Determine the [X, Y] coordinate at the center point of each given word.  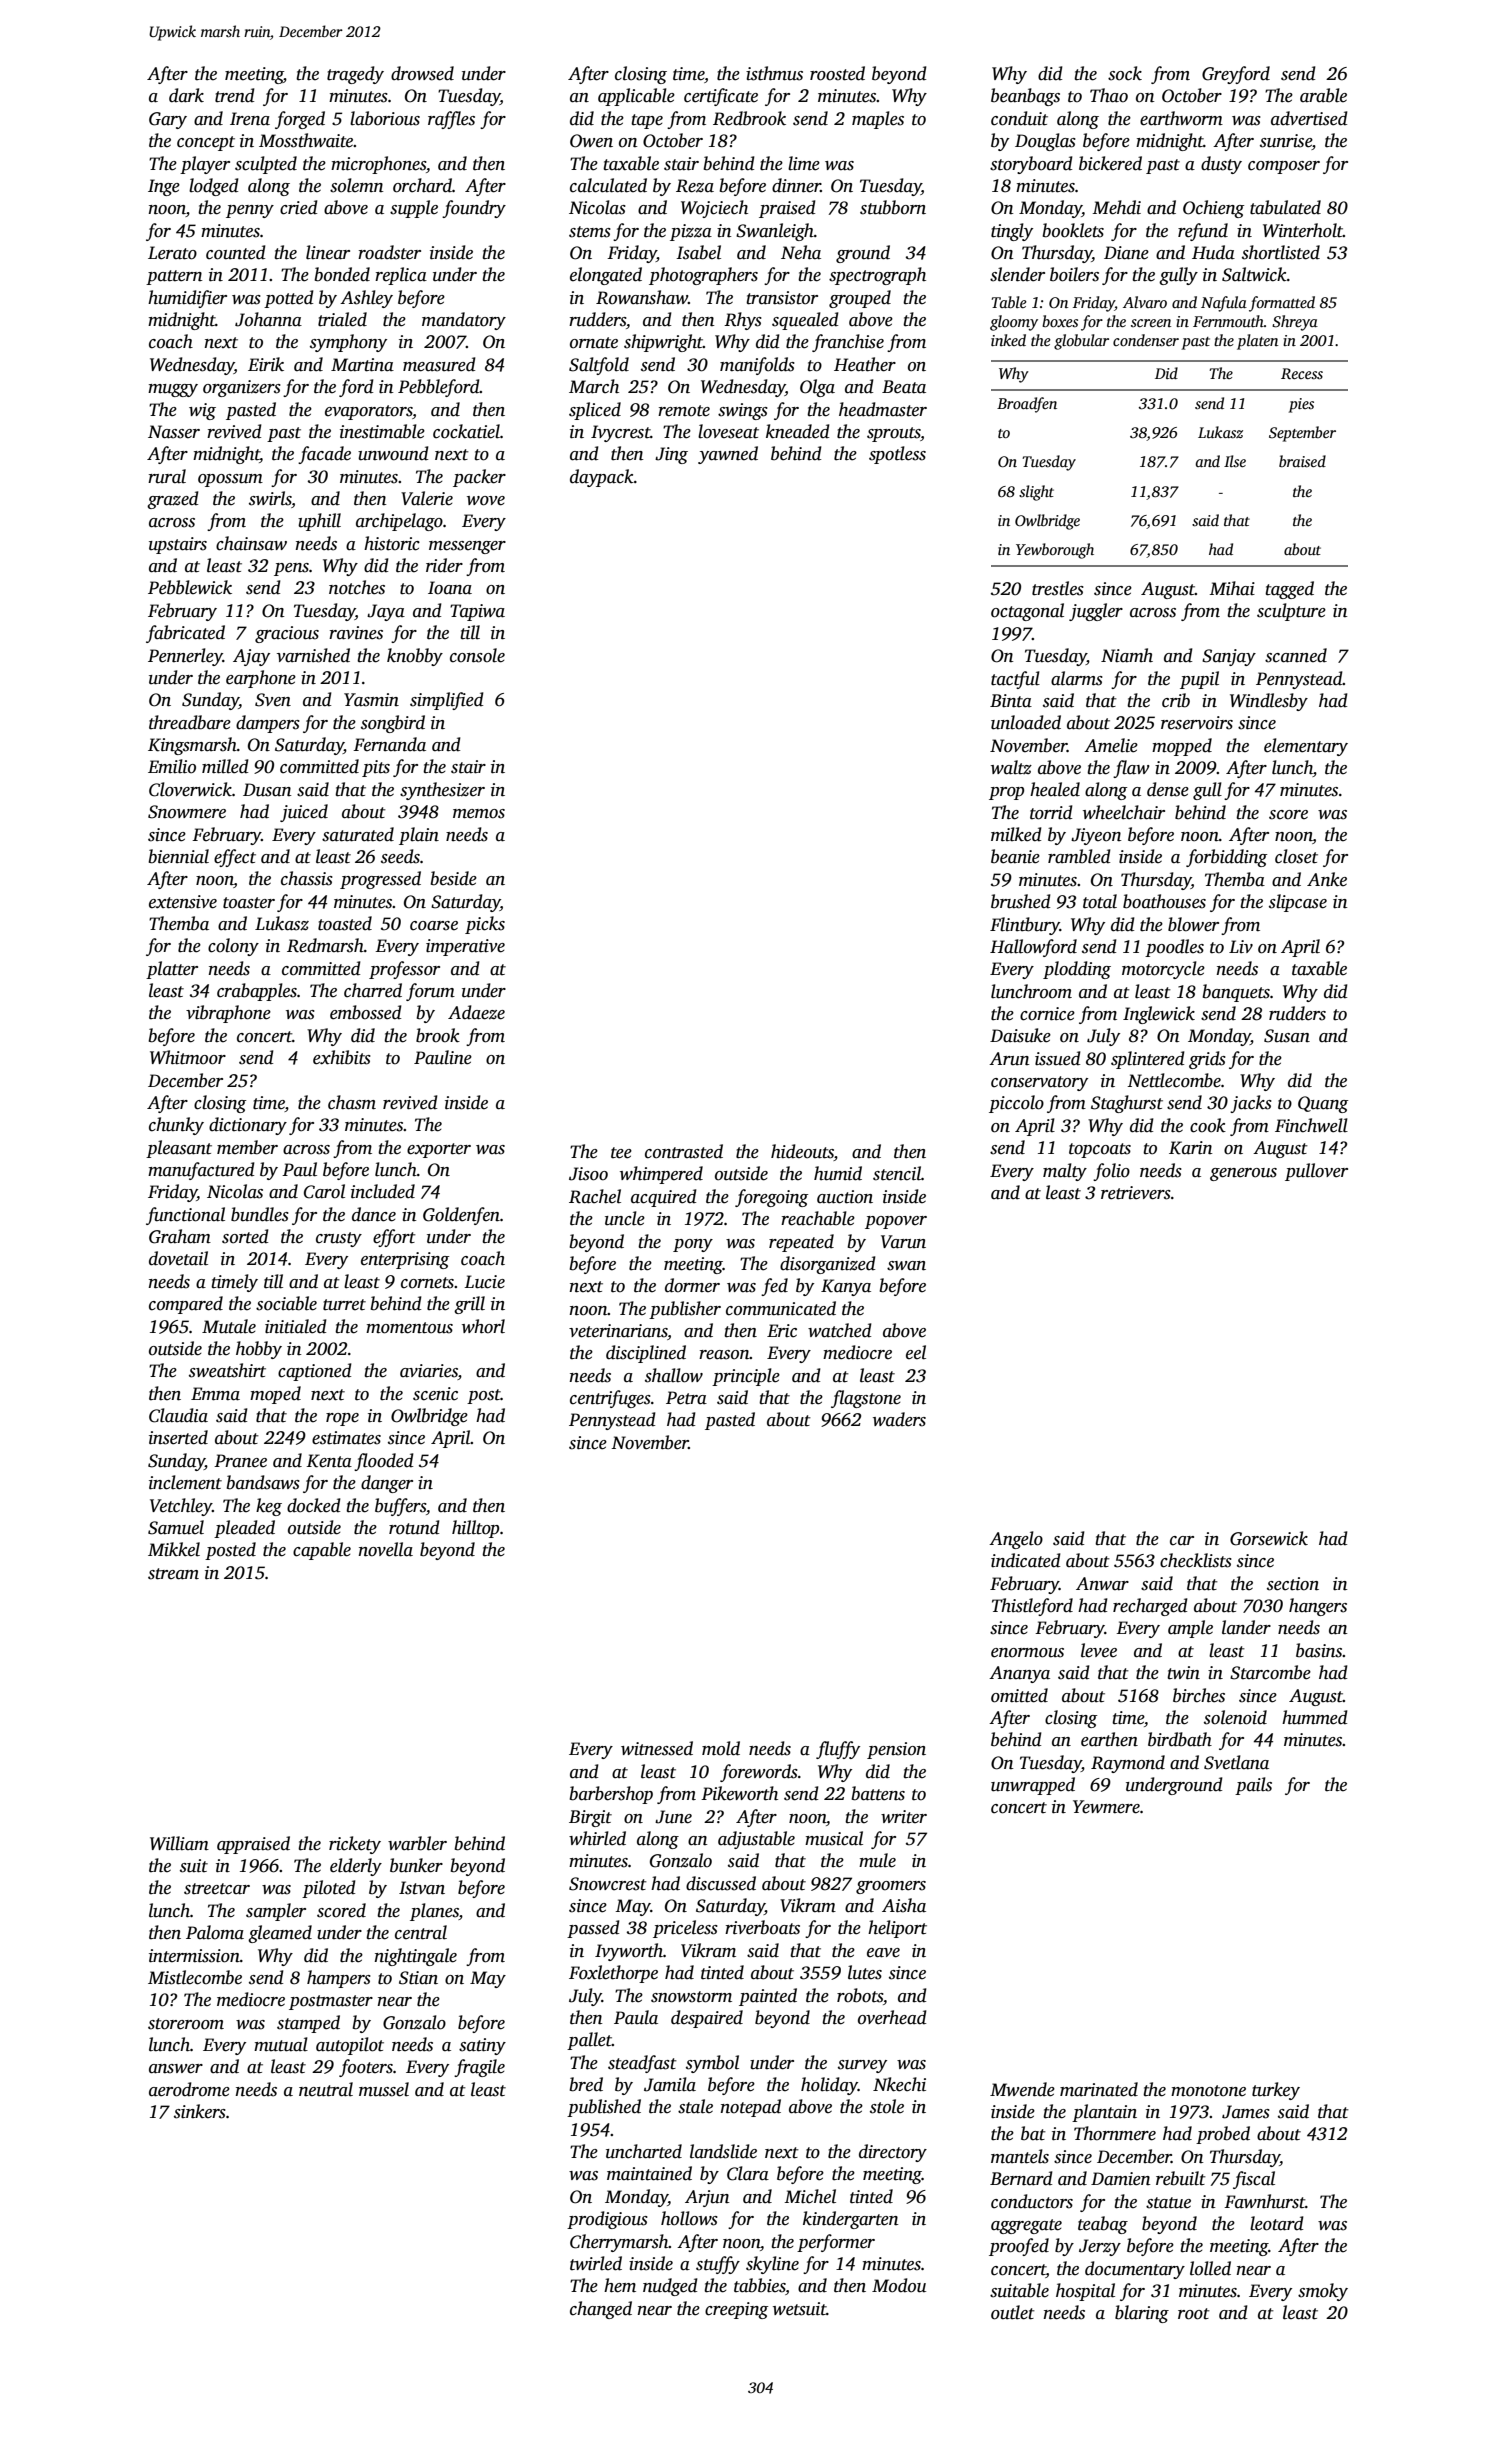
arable [1323, 95]
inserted [178, 1437]
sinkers [200, 2111]
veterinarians [618, 1331]
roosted [837, 73]
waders [899, 1419]
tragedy [355, 75]
